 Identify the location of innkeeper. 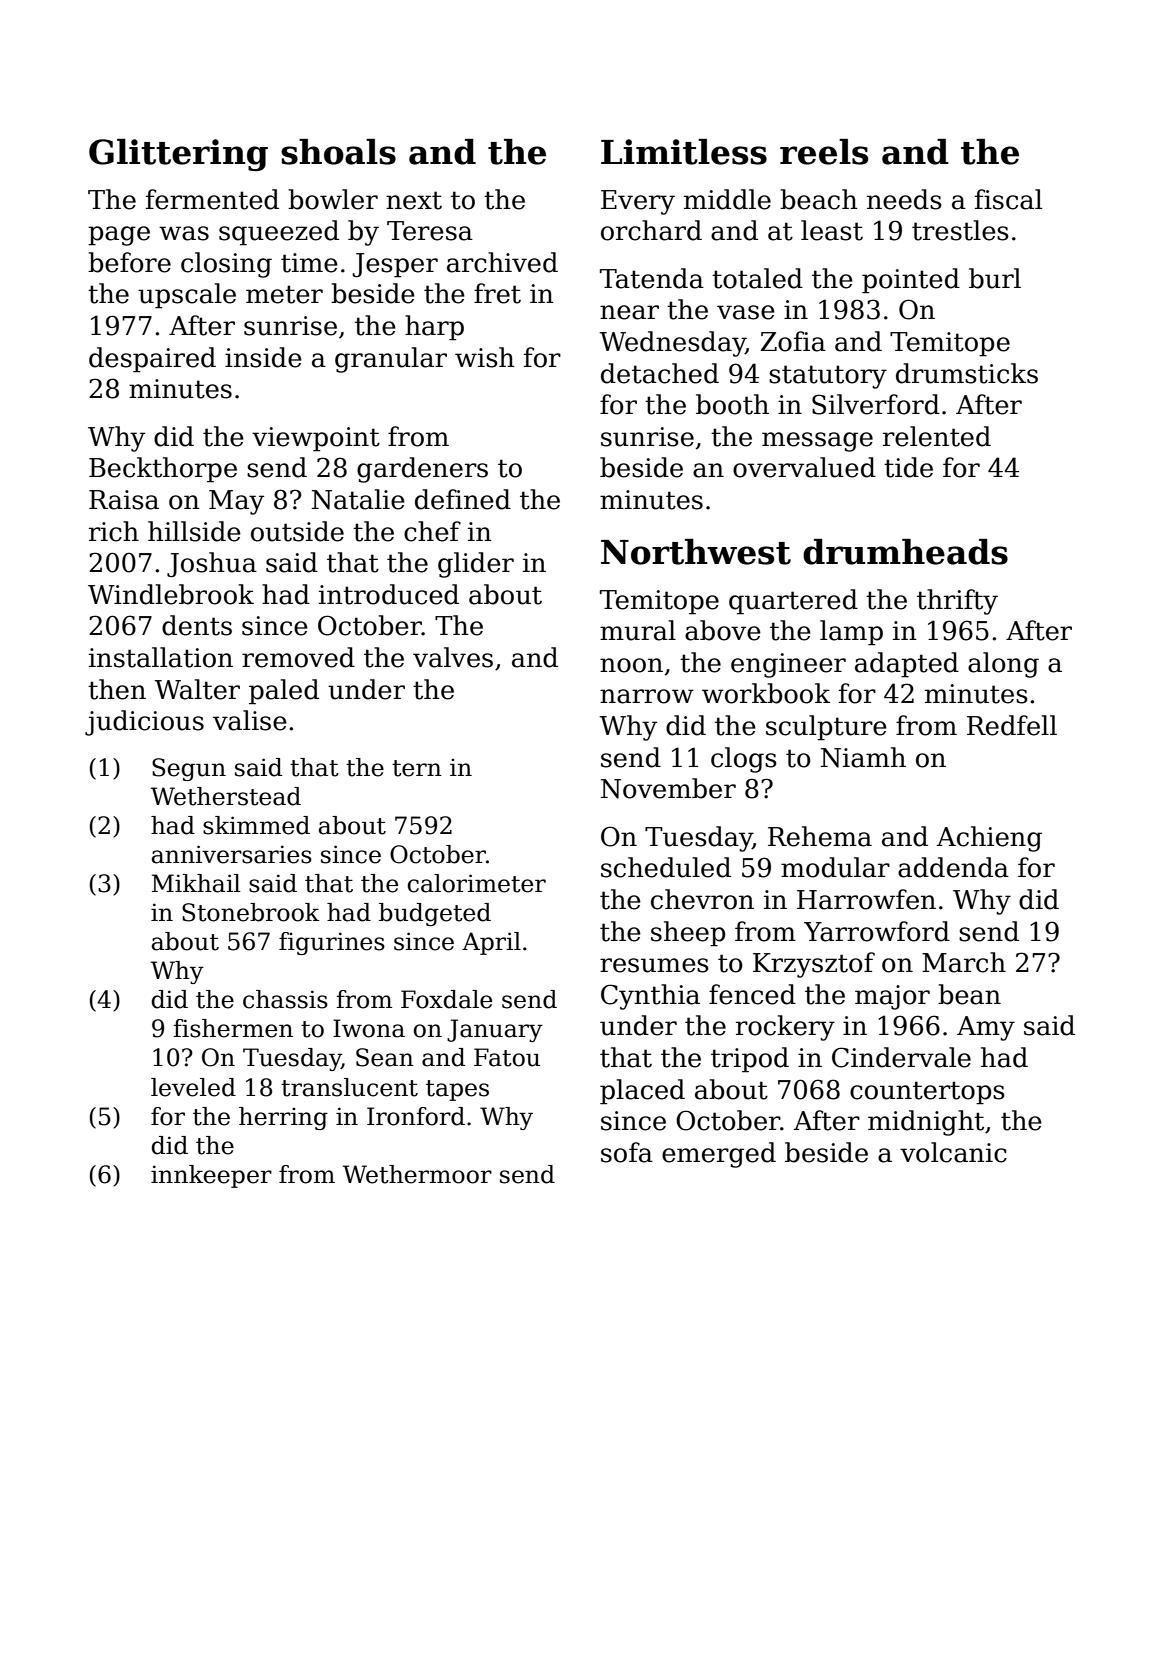
(211, 1176).
